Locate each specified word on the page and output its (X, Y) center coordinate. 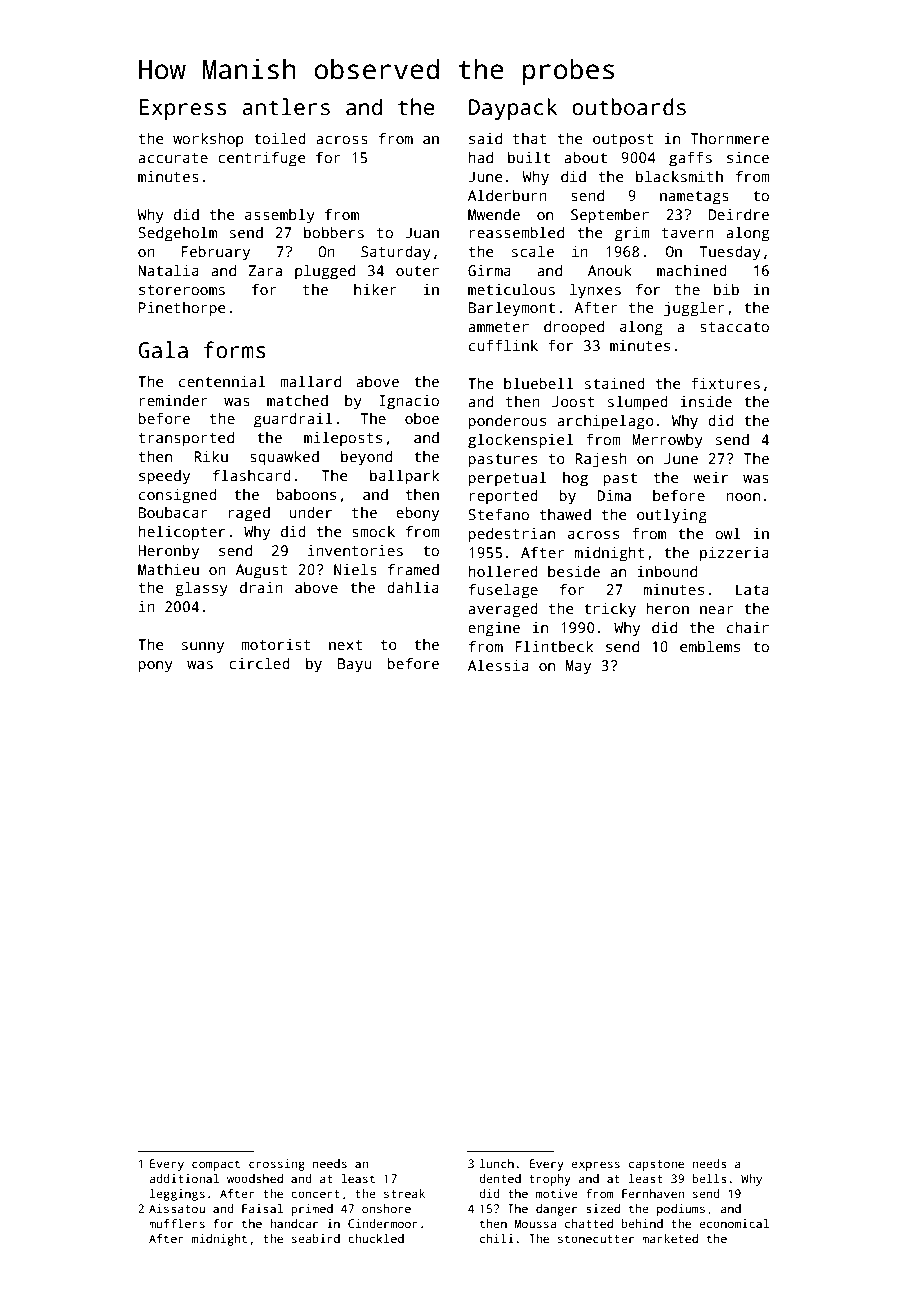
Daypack (513, 109)
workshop (208, 140)
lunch (497, 1163)
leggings (177, 1195)
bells (709, 1178)
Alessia (498, 665)
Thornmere (730, 138)
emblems (710, 646)
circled (259, 663)
